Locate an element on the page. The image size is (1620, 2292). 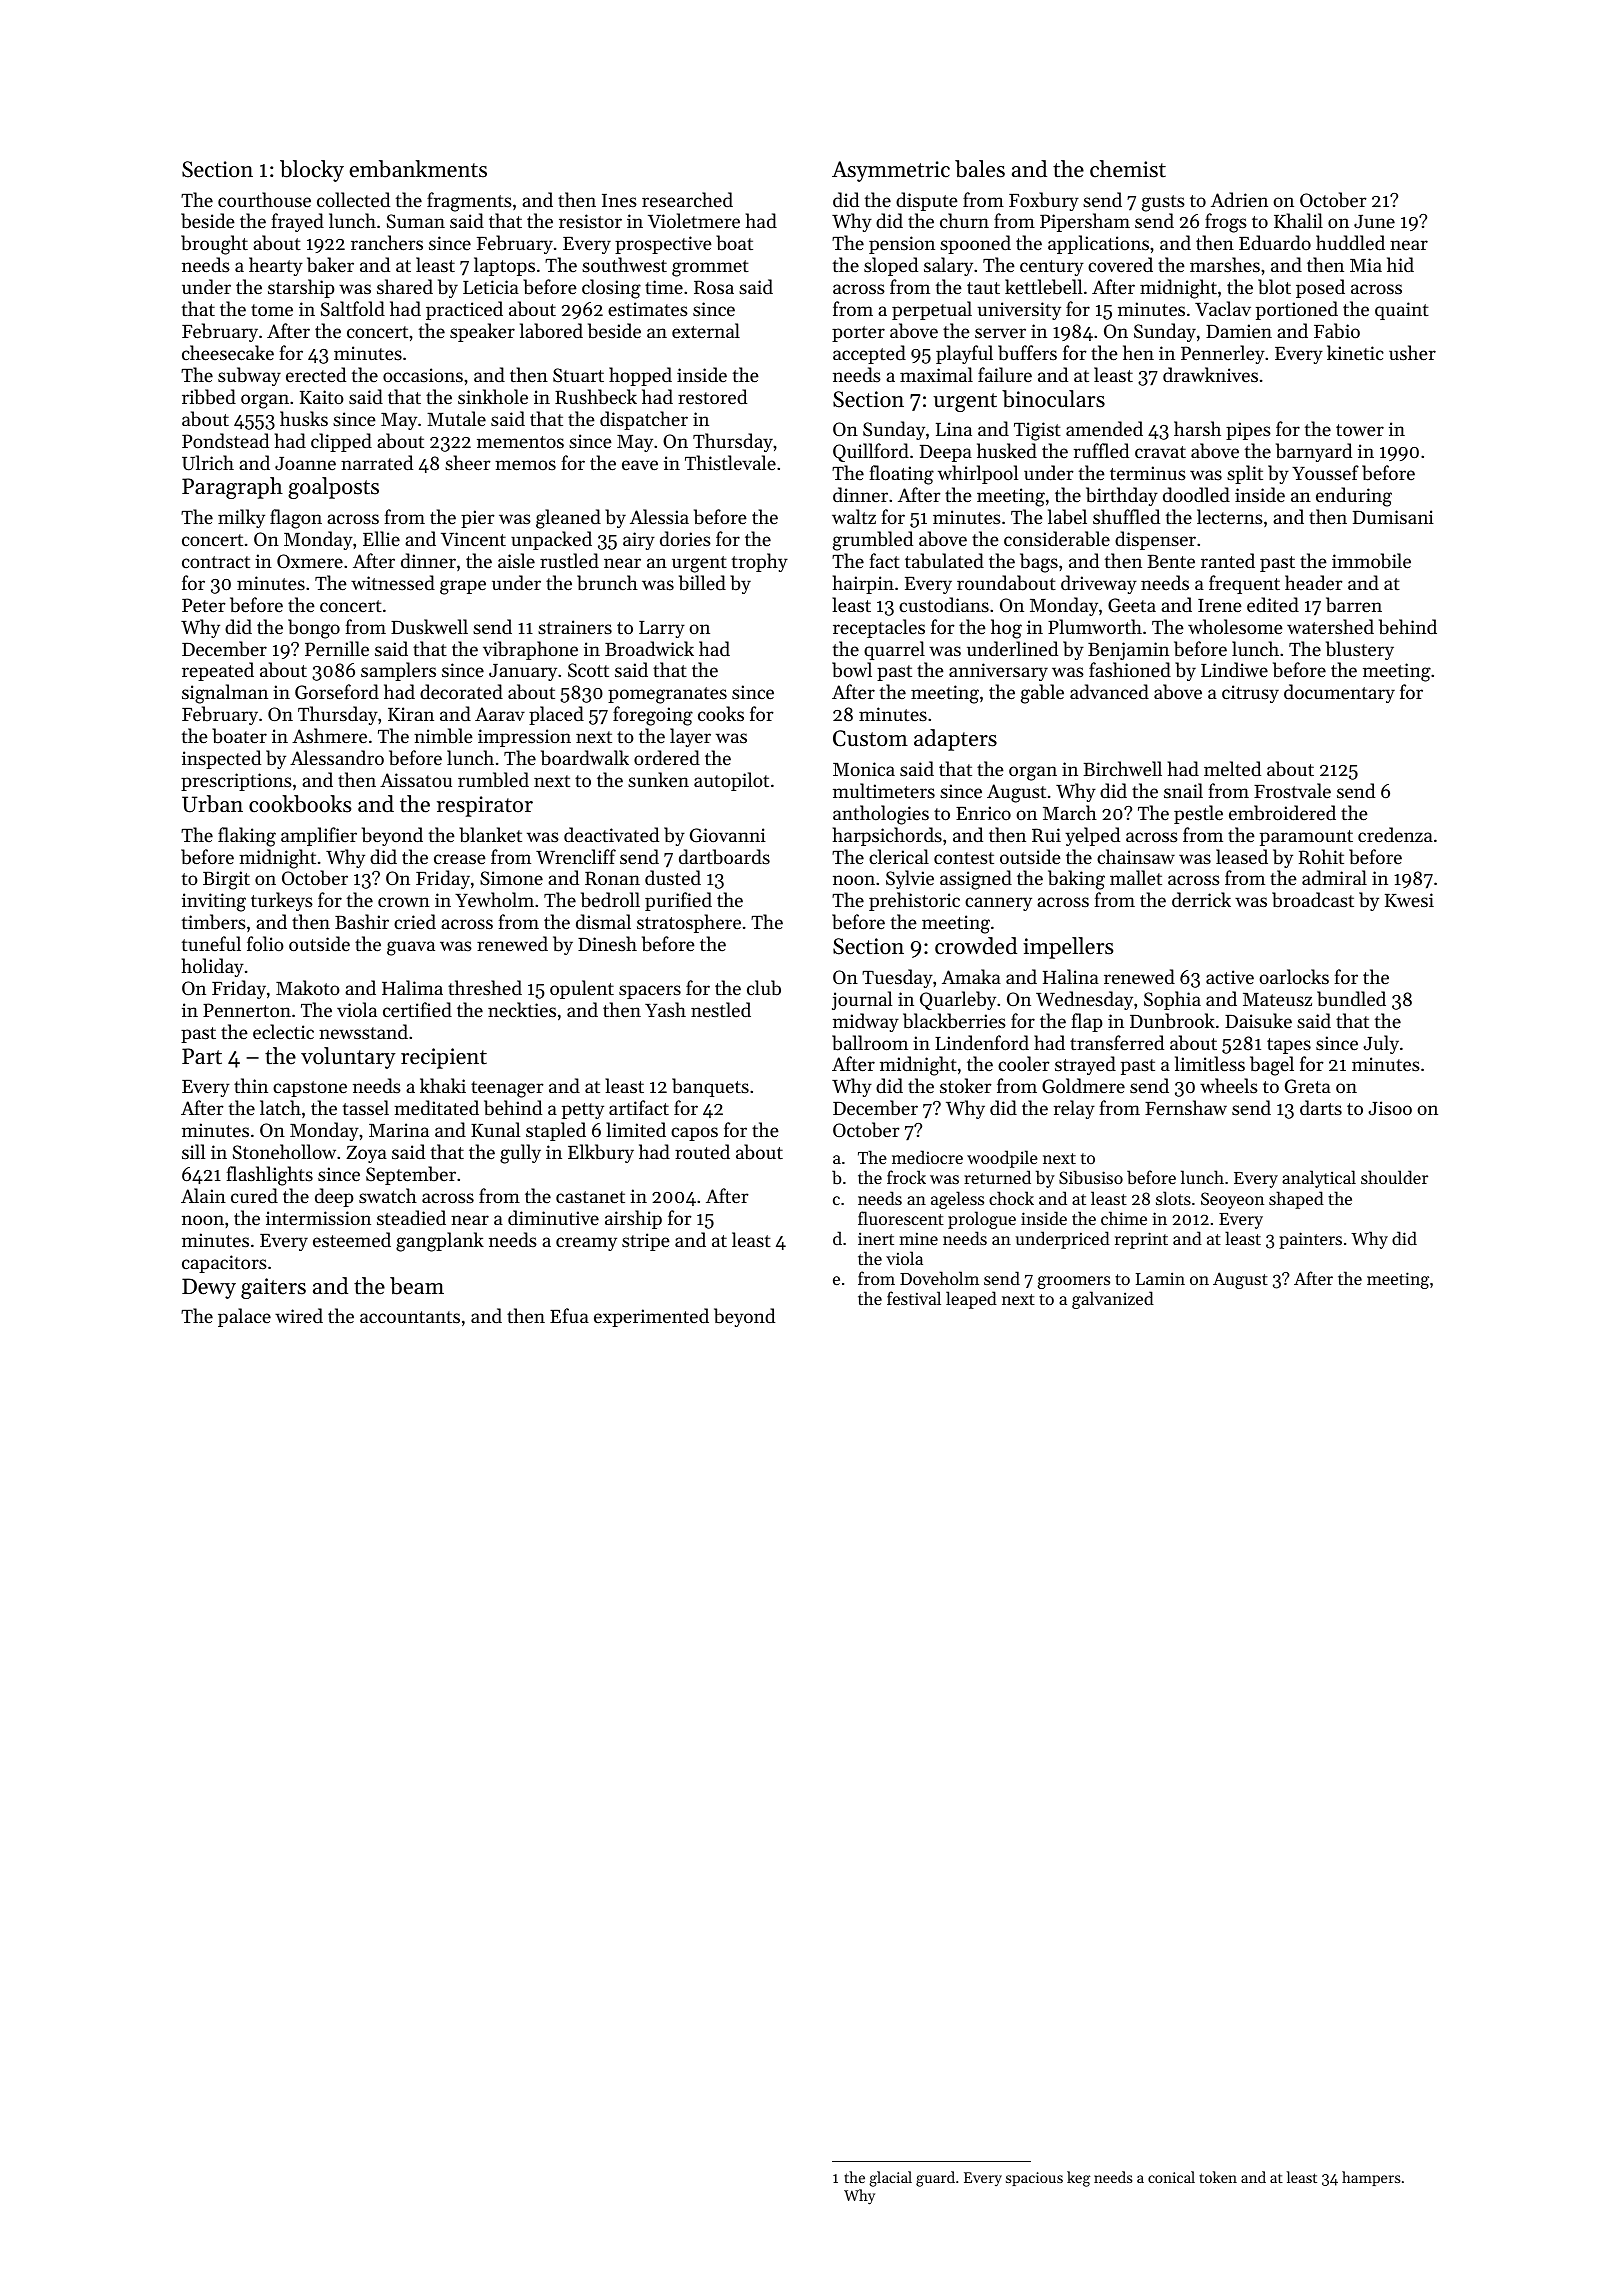
glacial is located at coordinates (890, 2179).
